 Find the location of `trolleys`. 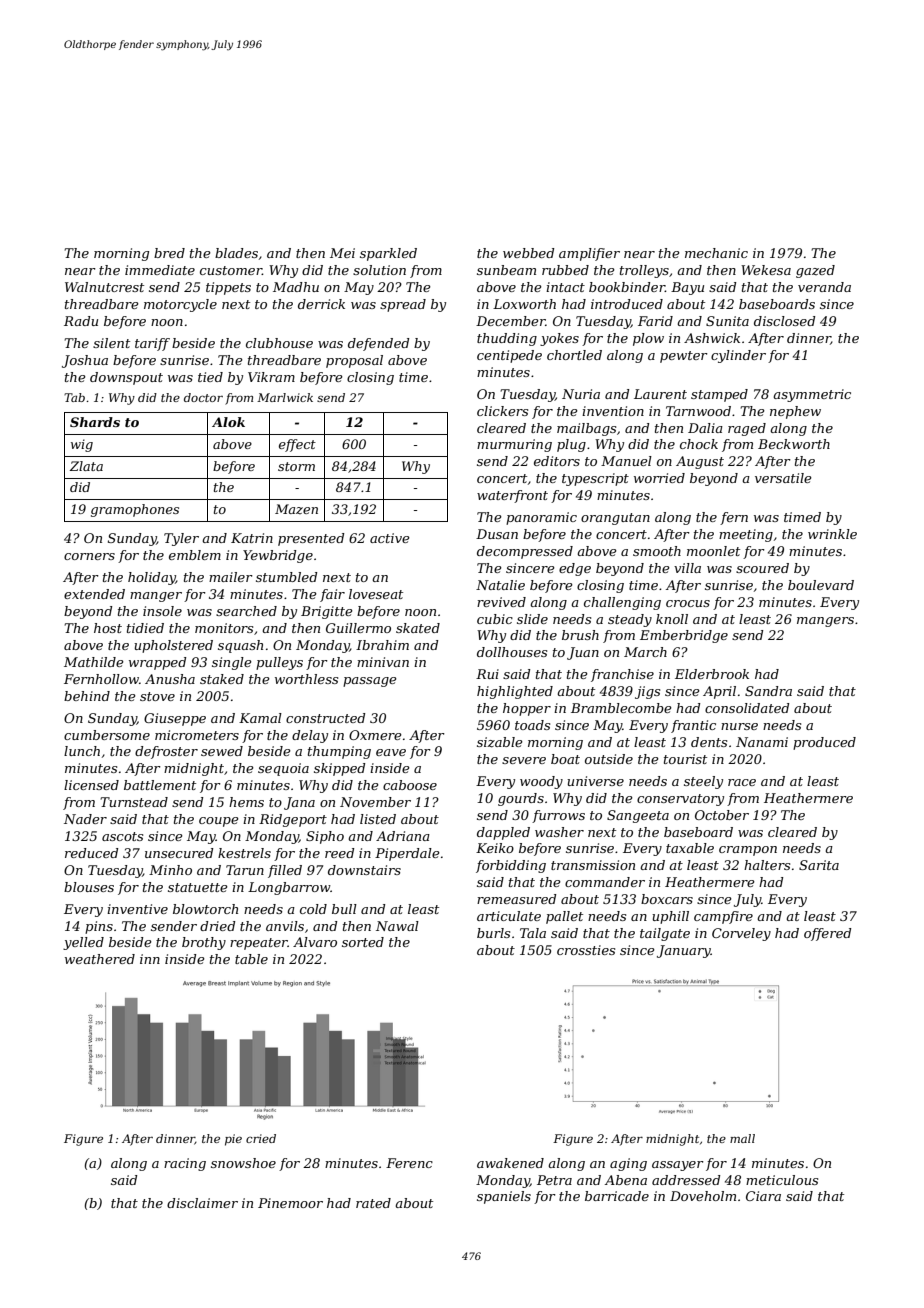

trolleys is located at coordinates (644, 271).
